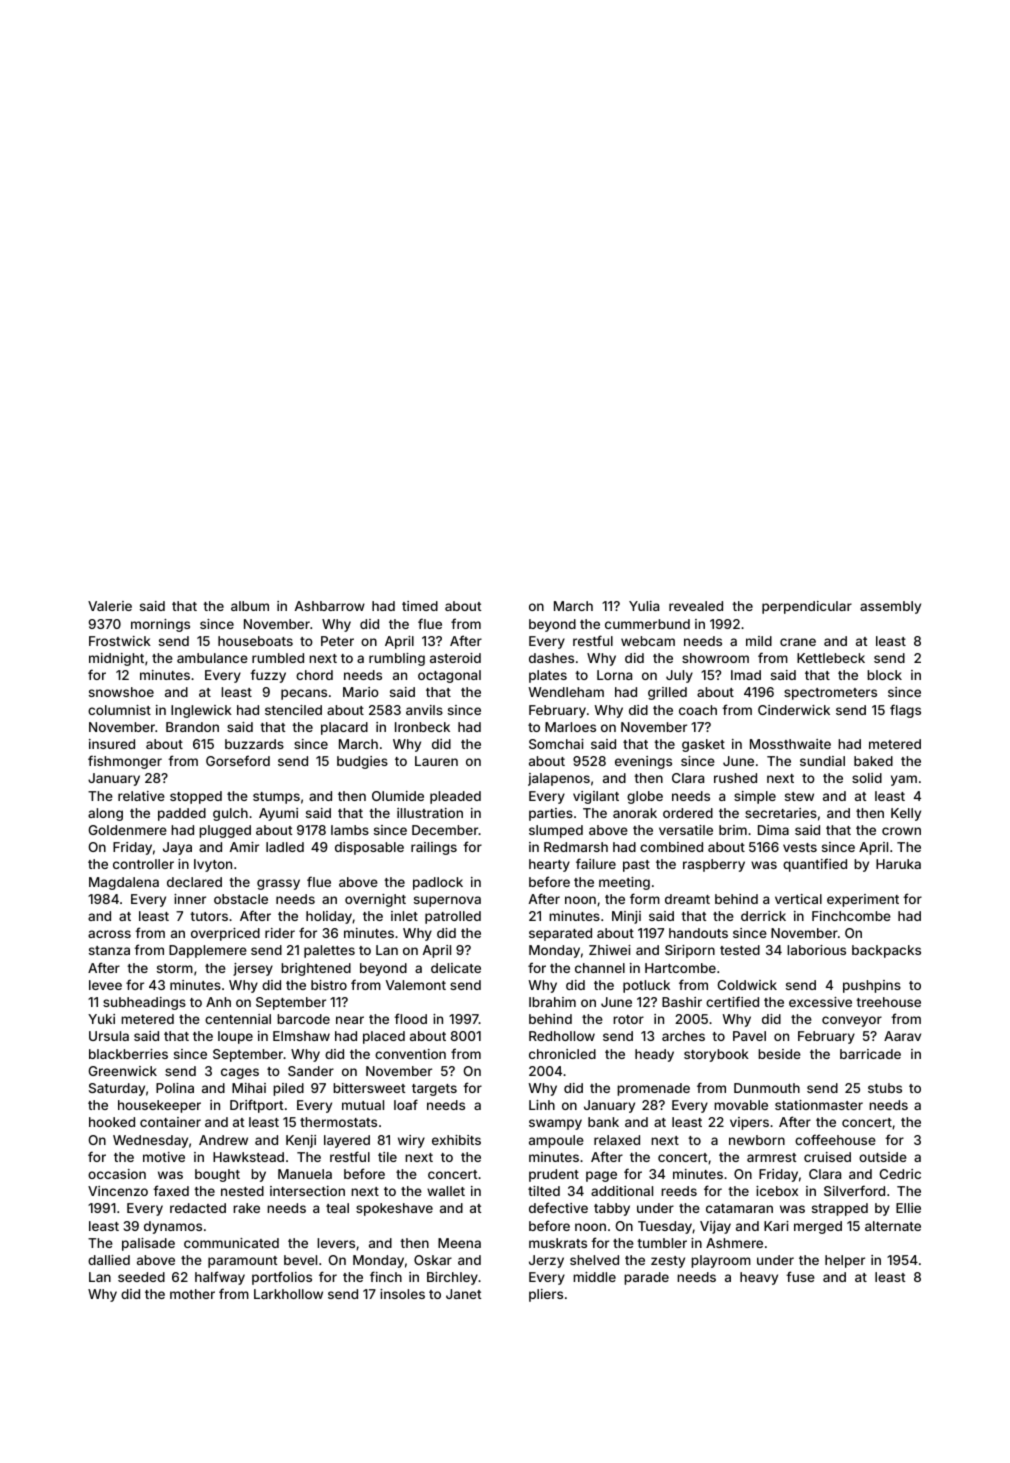 The image size is (1010, 1463). I want to click on shelved, so click(594, 1260).
